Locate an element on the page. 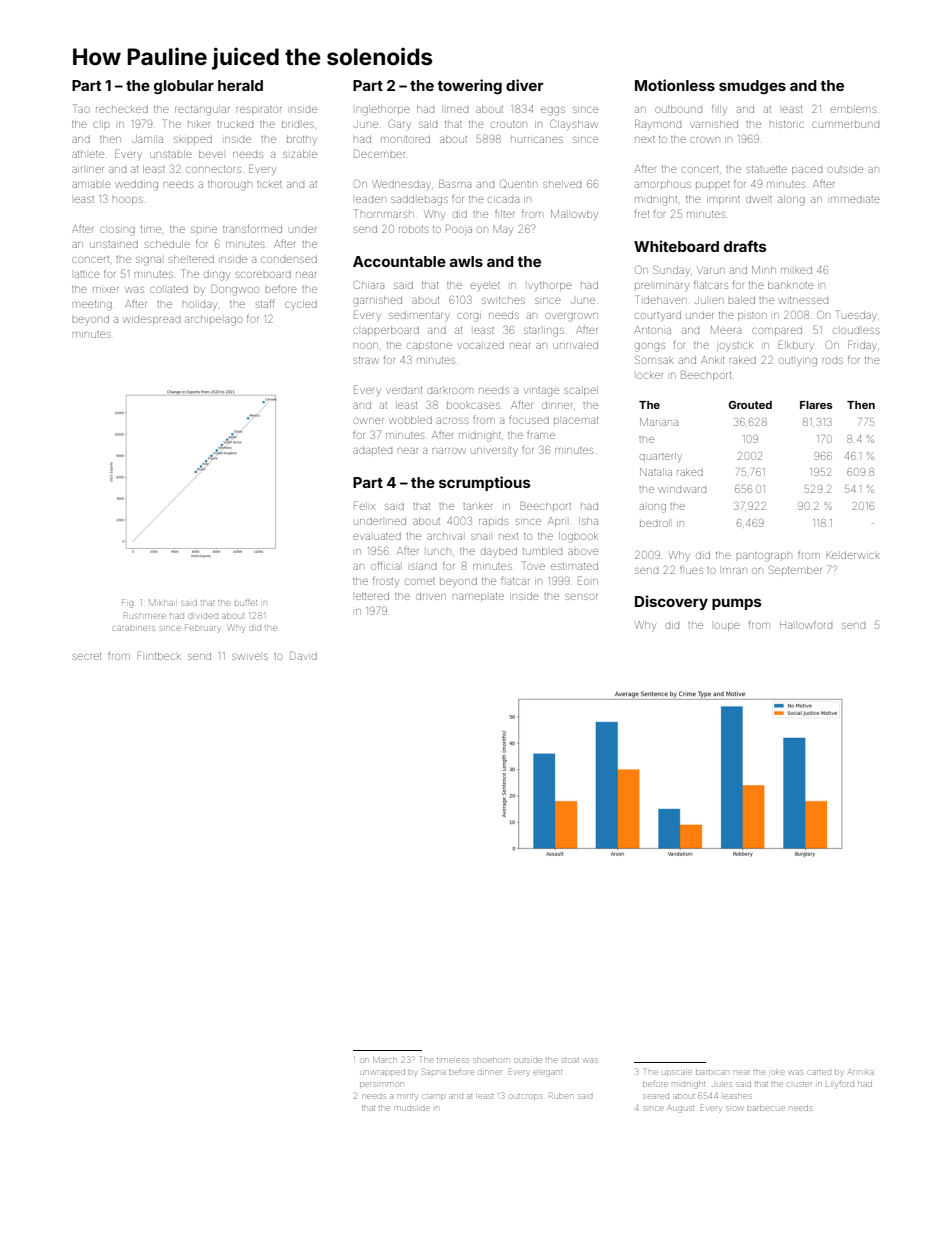 The image size is (952, 1233). towering is located at coordinates (469, 86).
